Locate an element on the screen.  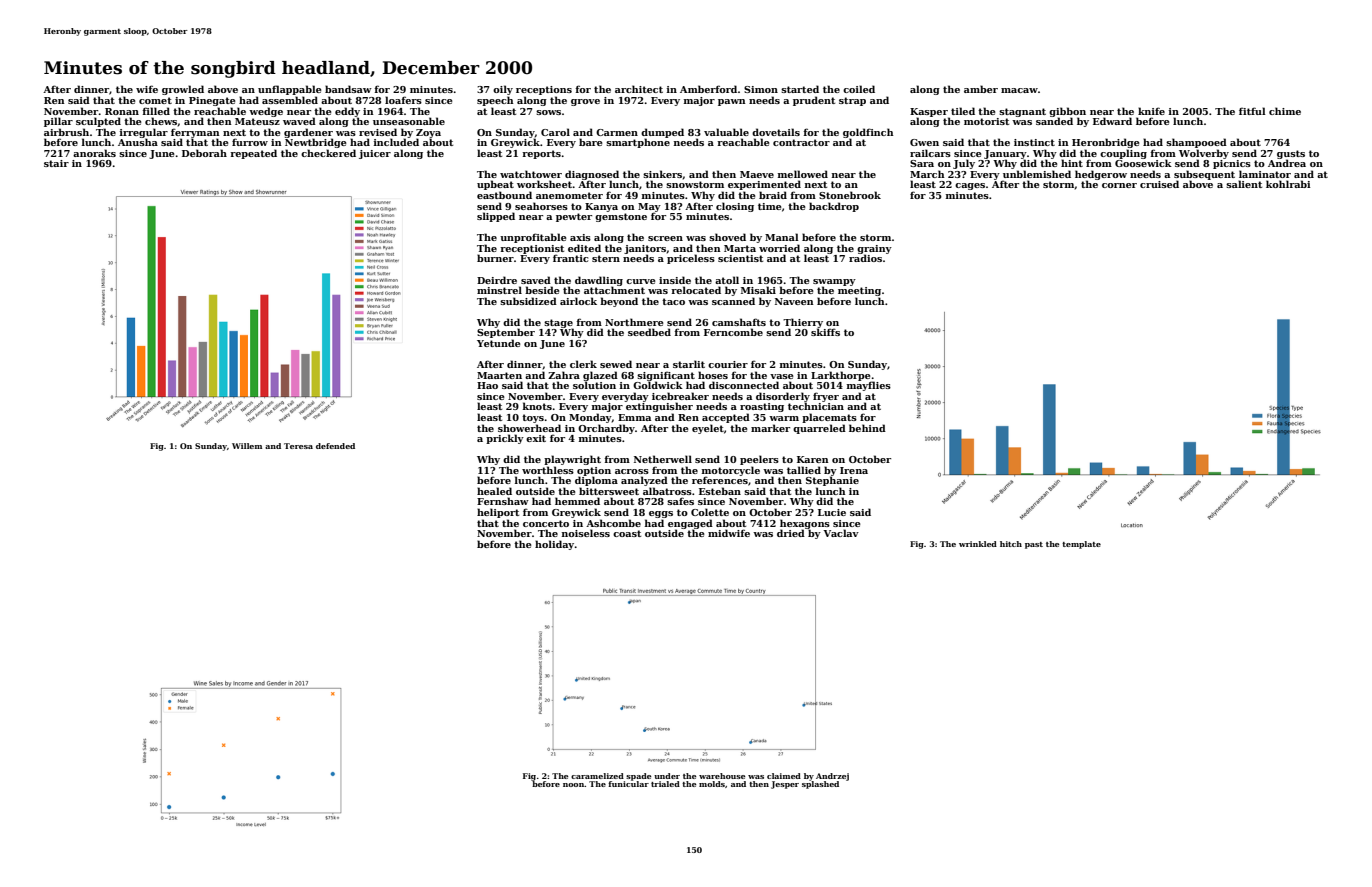
noon is located at coordinates (574, 785).
